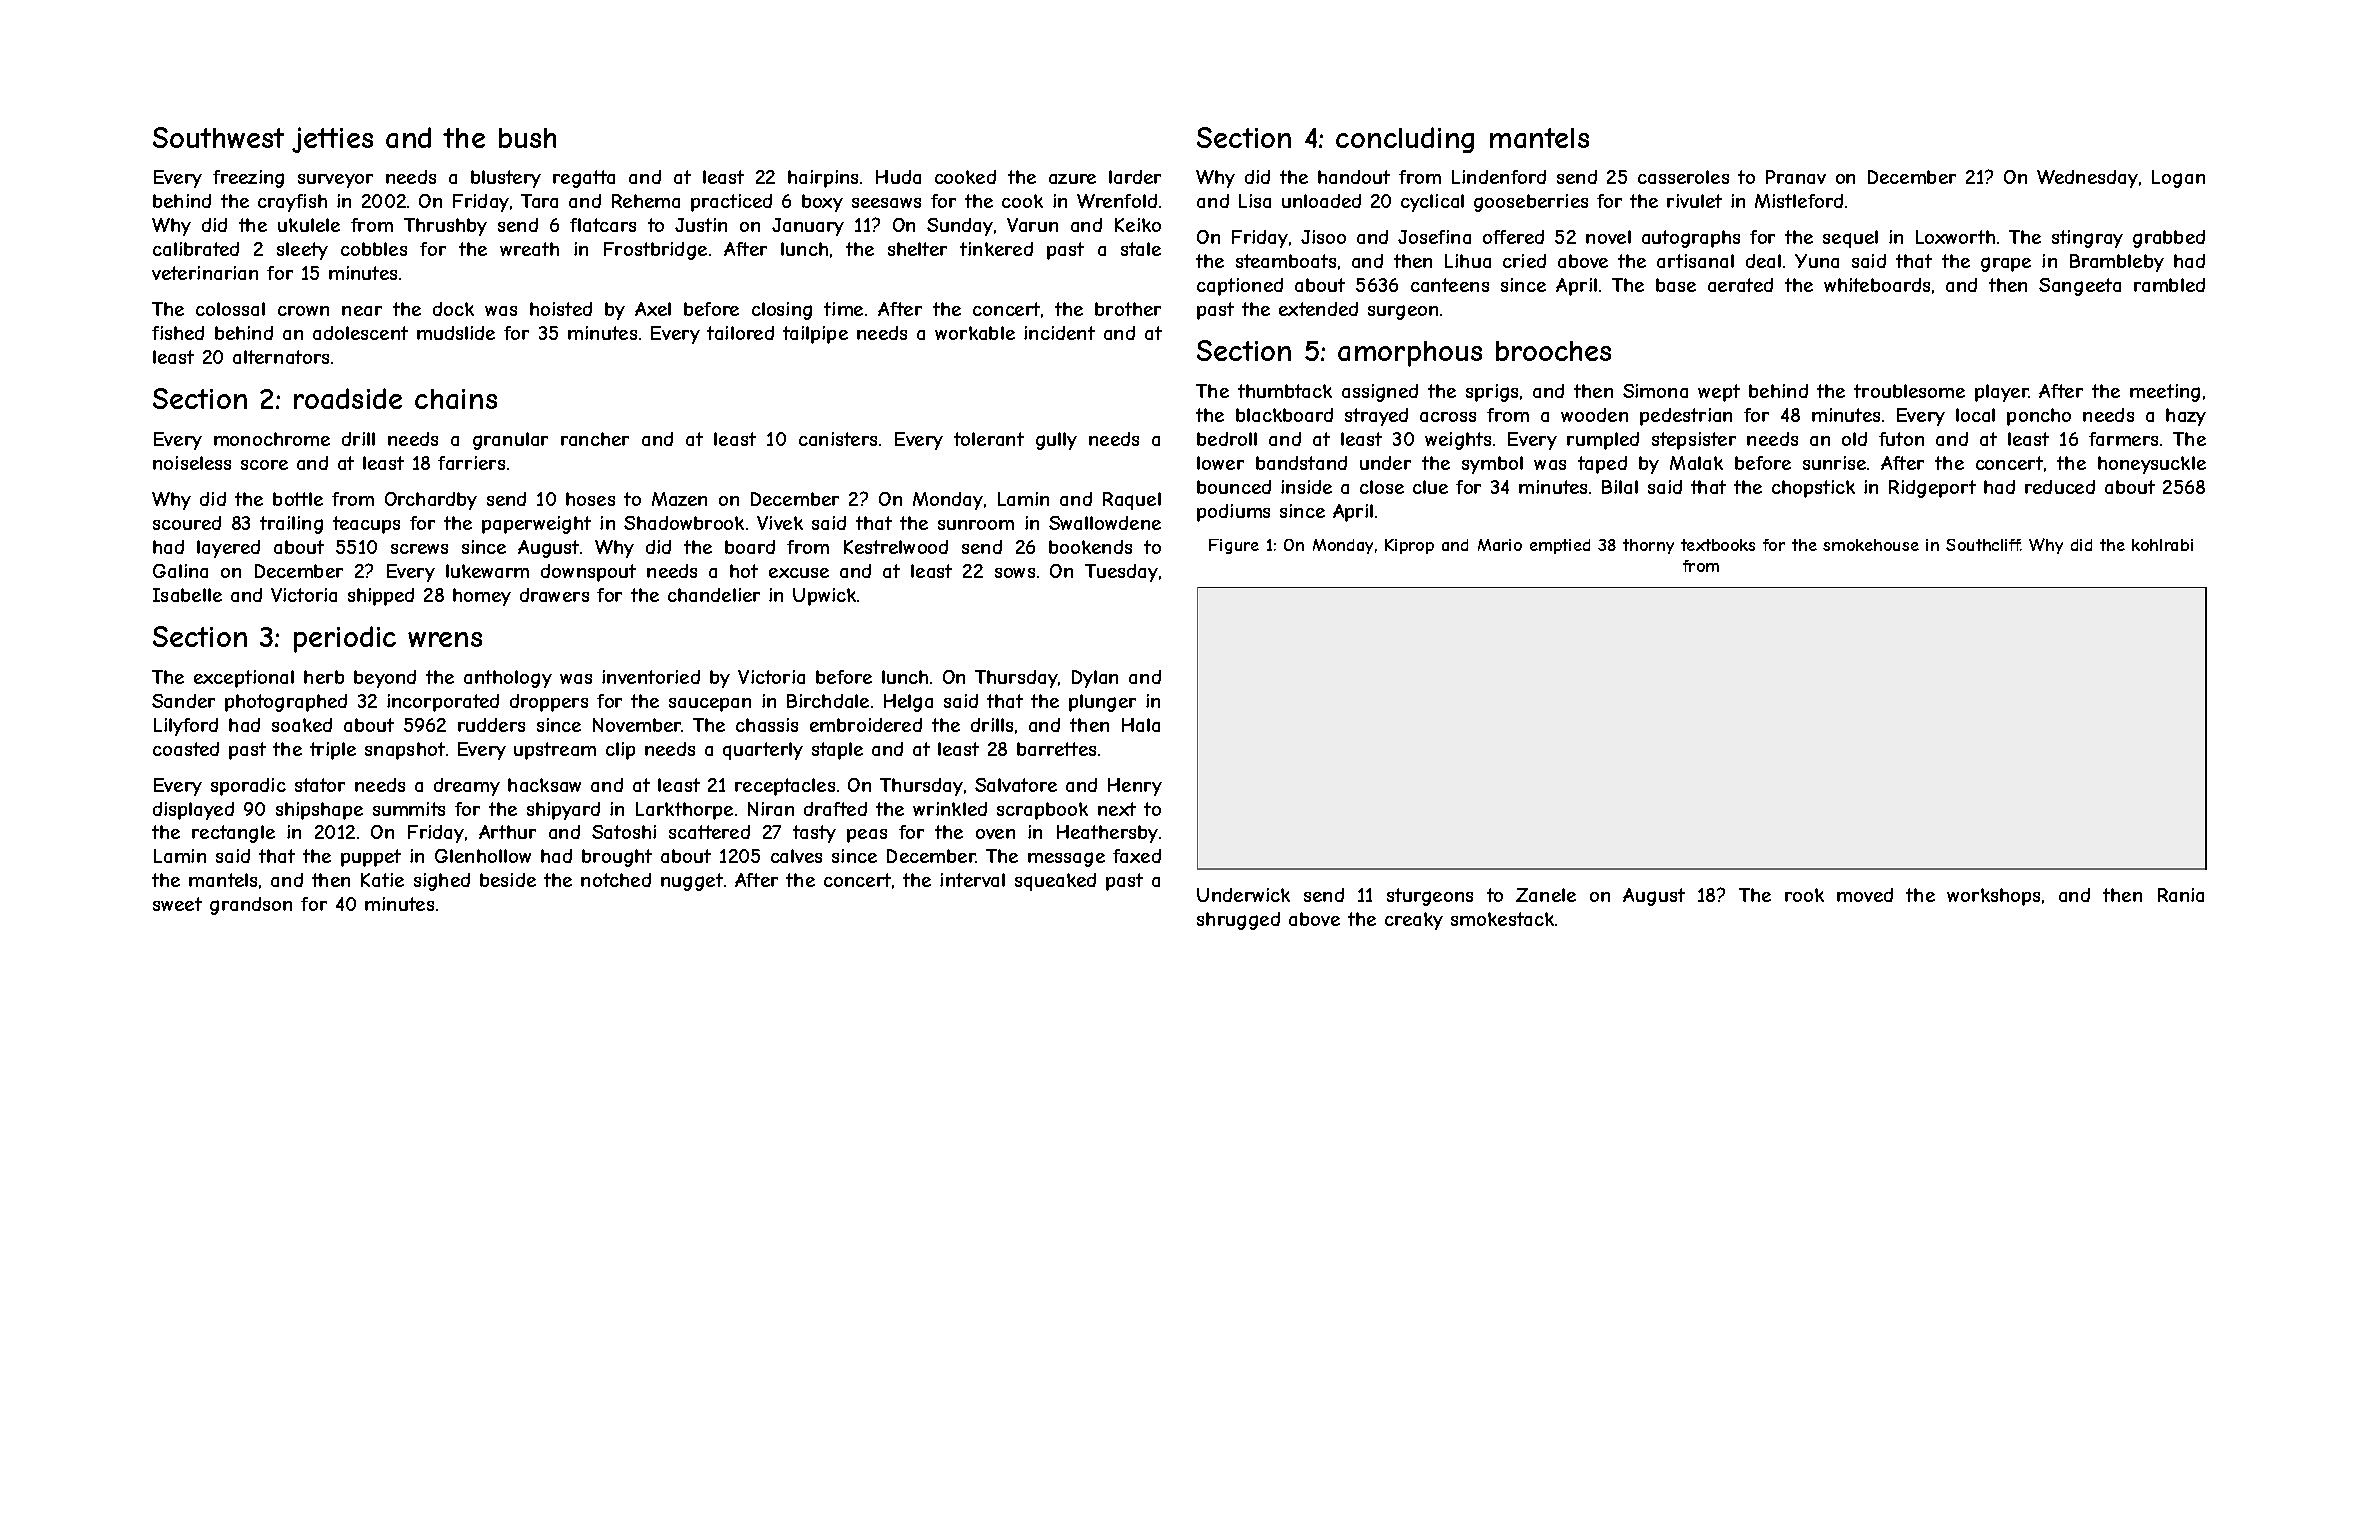 The width and height of the screenshot is (2359, 1526). What do you see at coordinates (989, 439) in the screenshot?
I see `tolerant` at bounding box center [989, 439].
